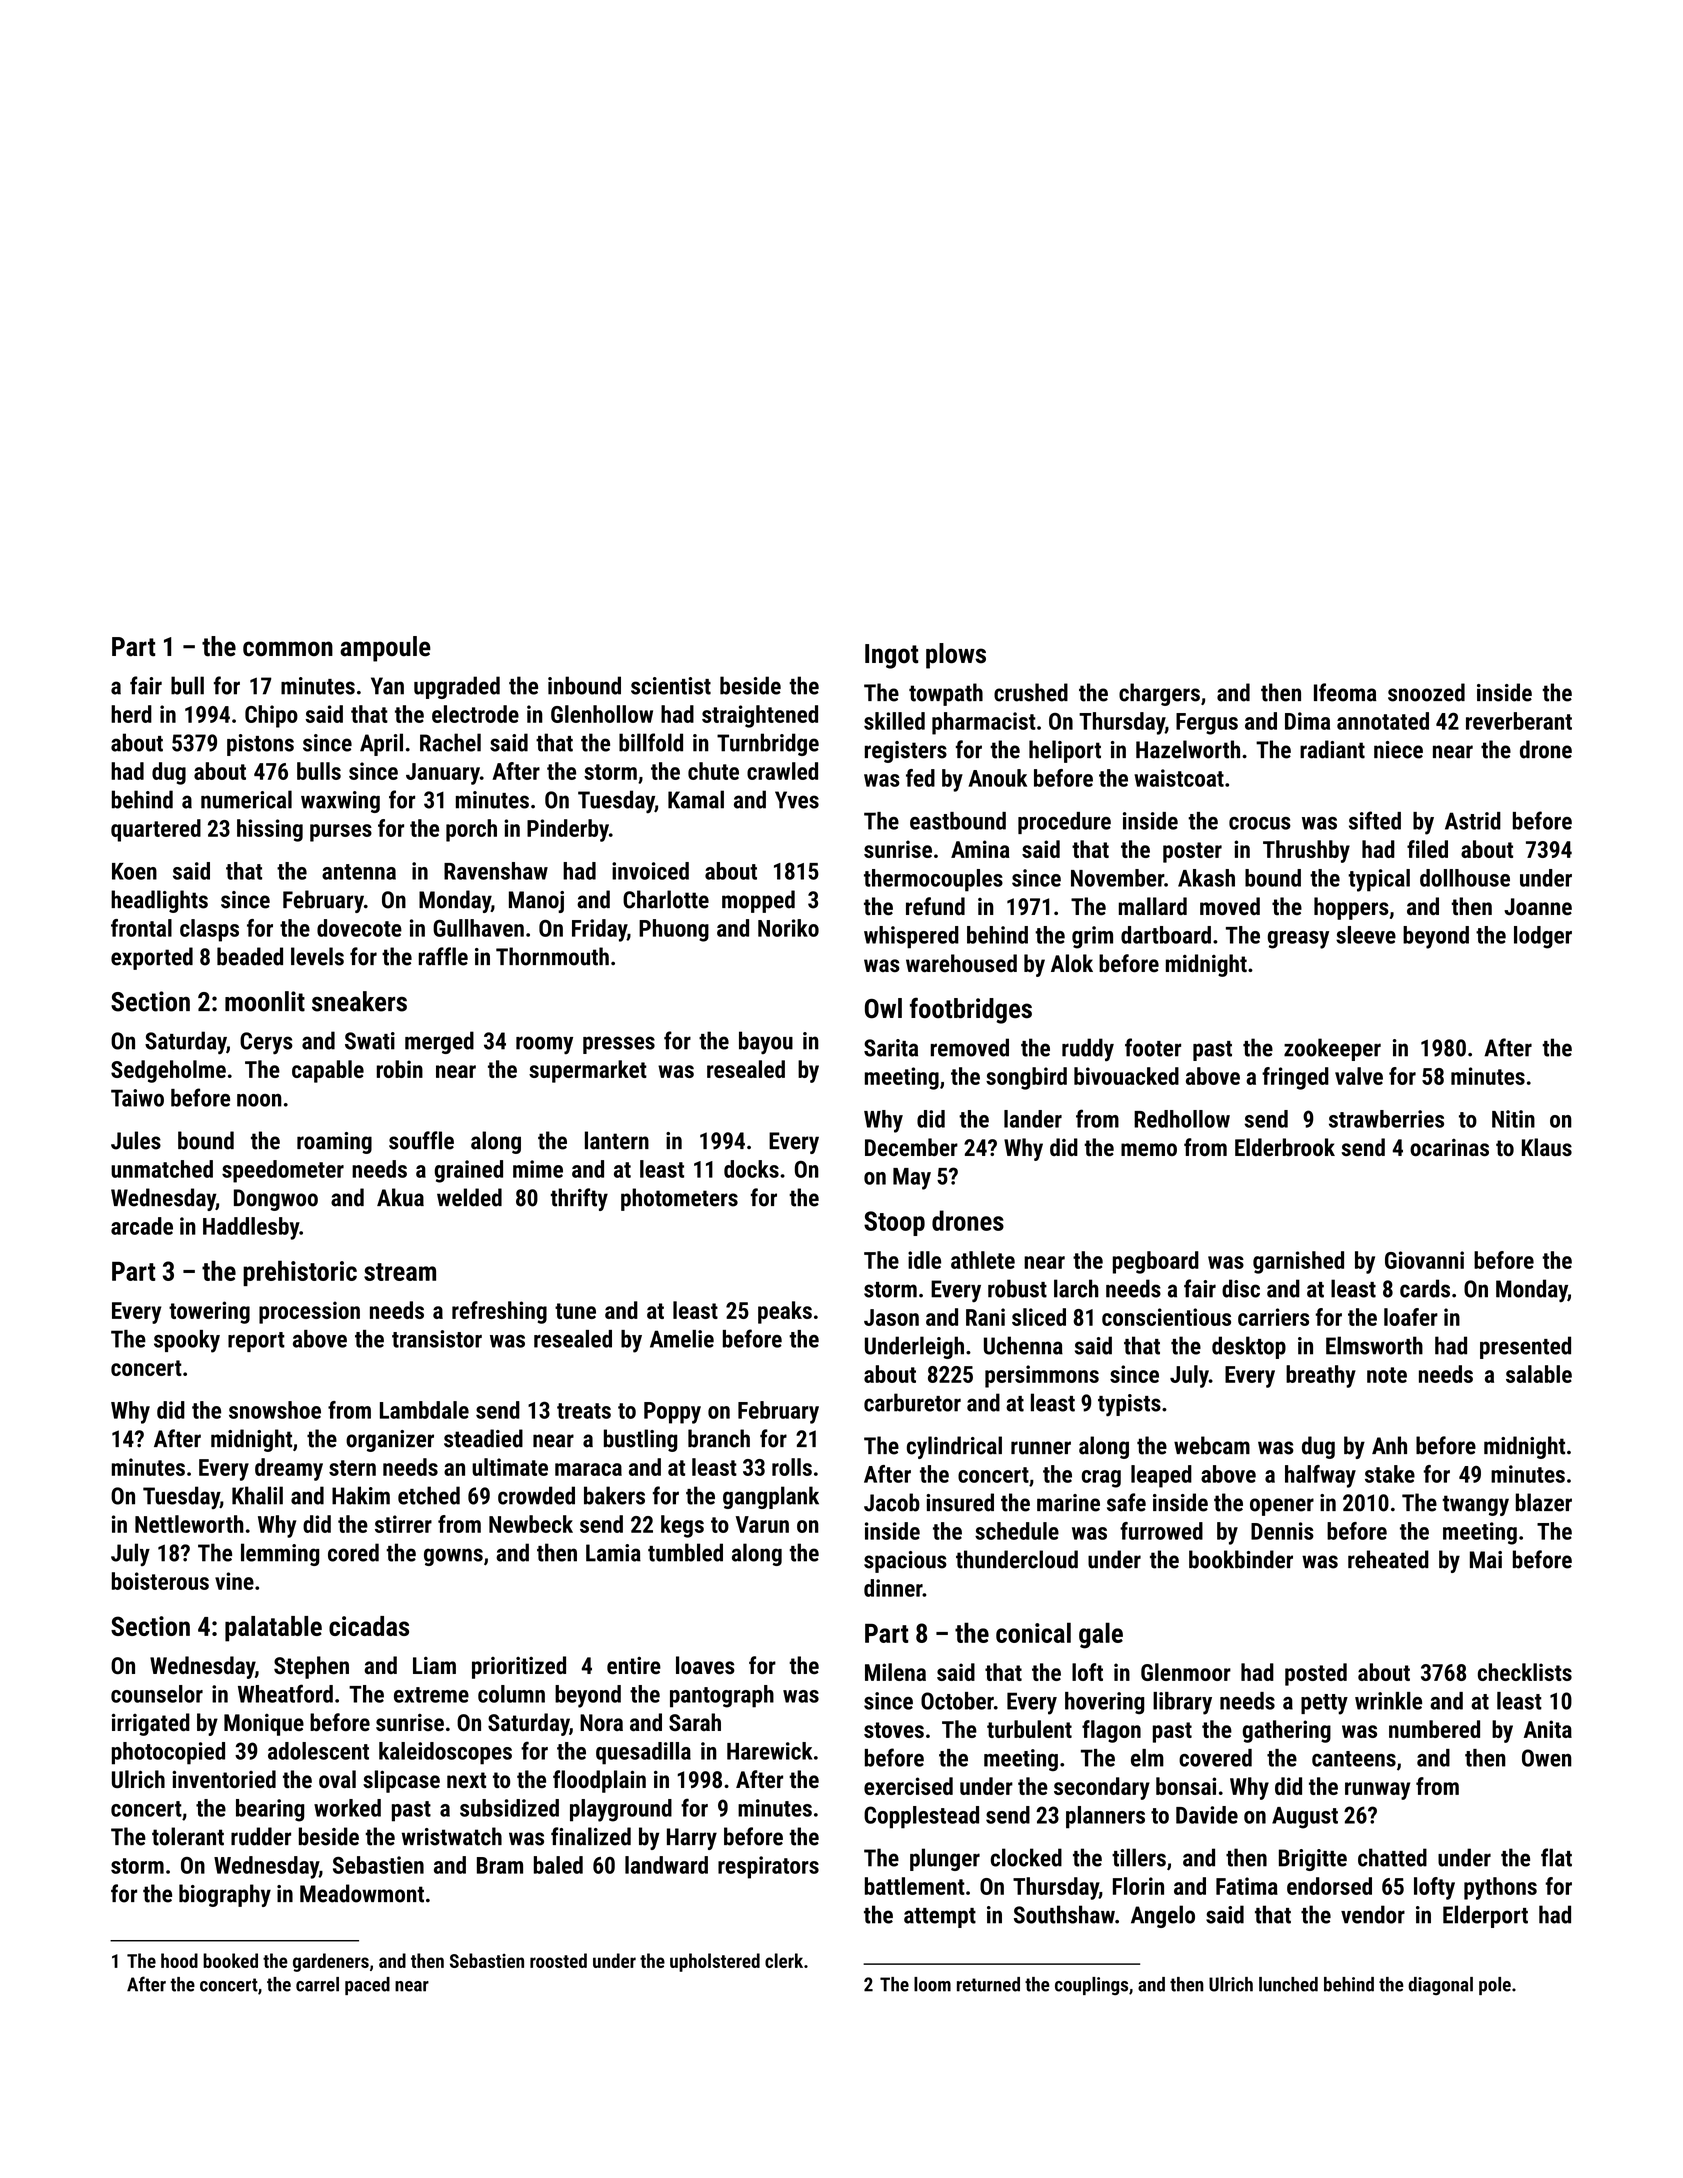 The width and height of the page is (1683, 2178). What do you see at coordinates (1159, 694) in the page?
I see `chargers` at bounding box center [1159, 694].
